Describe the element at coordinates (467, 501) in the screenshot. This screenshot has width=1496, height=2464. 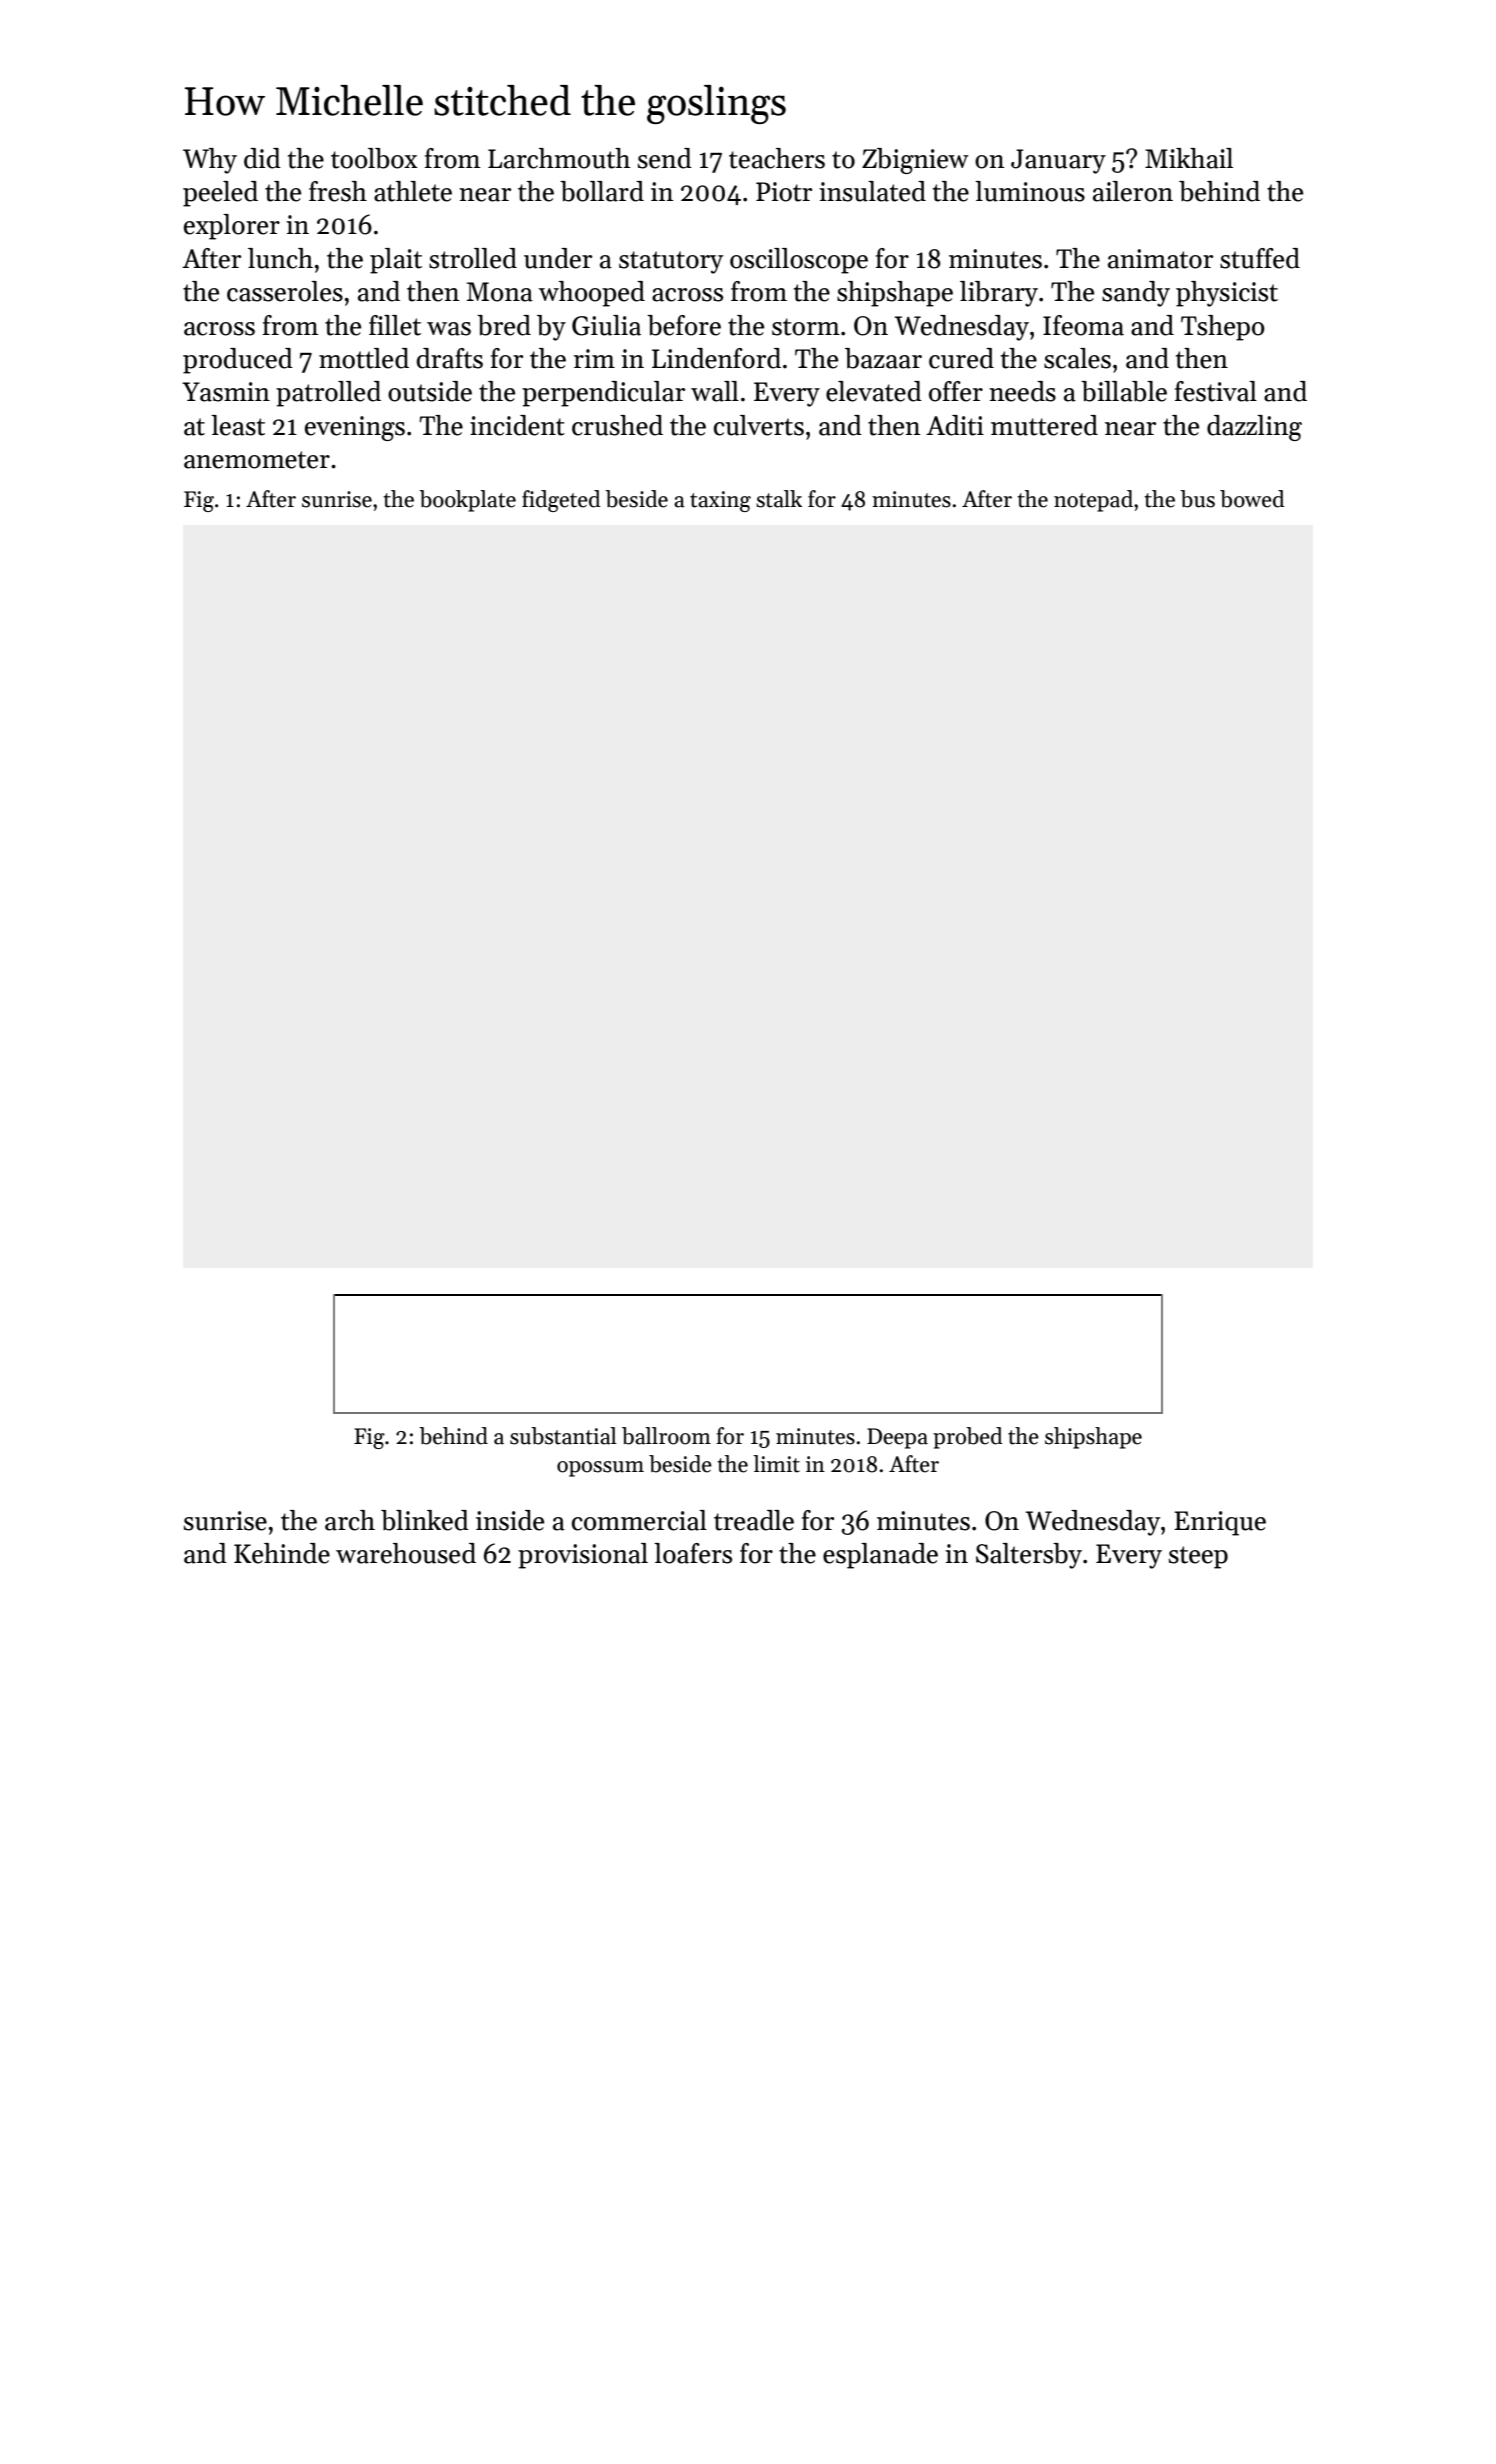
I see `bookplate` at that location.
